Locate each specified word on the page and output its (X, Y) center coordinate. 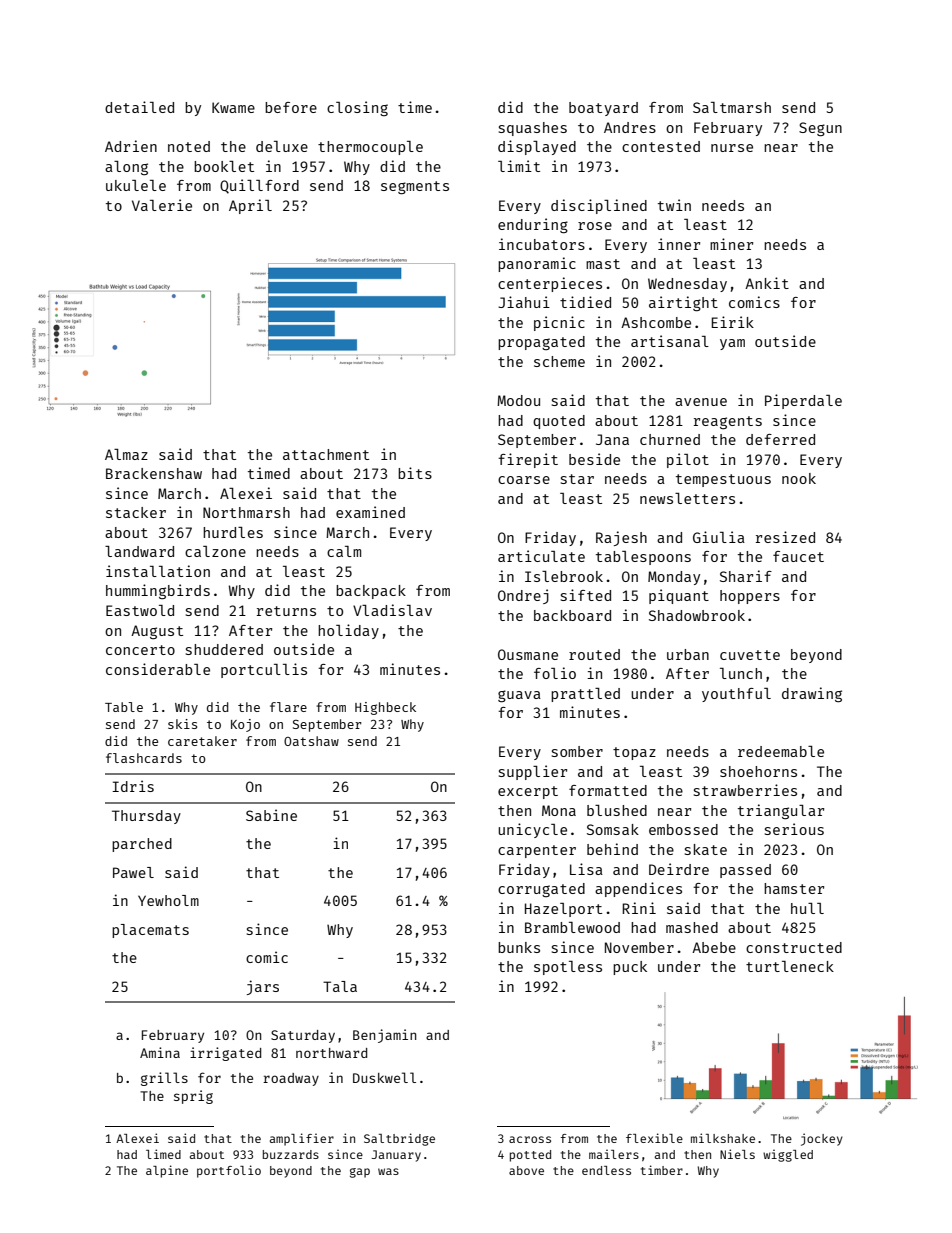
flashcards (144, 758)
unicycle (532, 830)
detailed (139, 107)
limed (163, 1154)
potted (530, 1156)
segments (415, 187)
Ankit (767, 283)
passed (745, 871)
